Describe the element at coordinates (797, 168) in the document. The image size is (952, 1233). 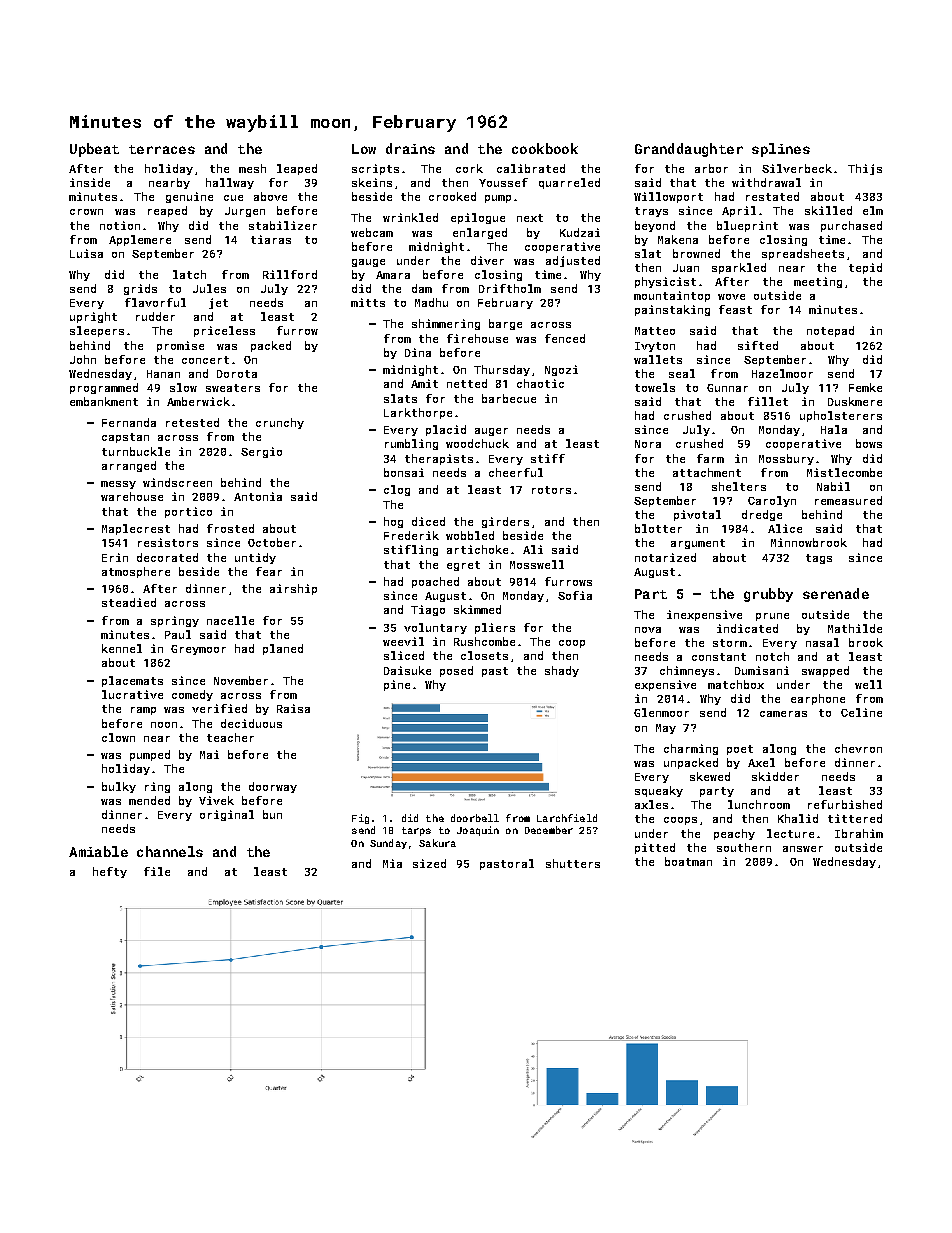
I see `Silverbeck` at that location.
